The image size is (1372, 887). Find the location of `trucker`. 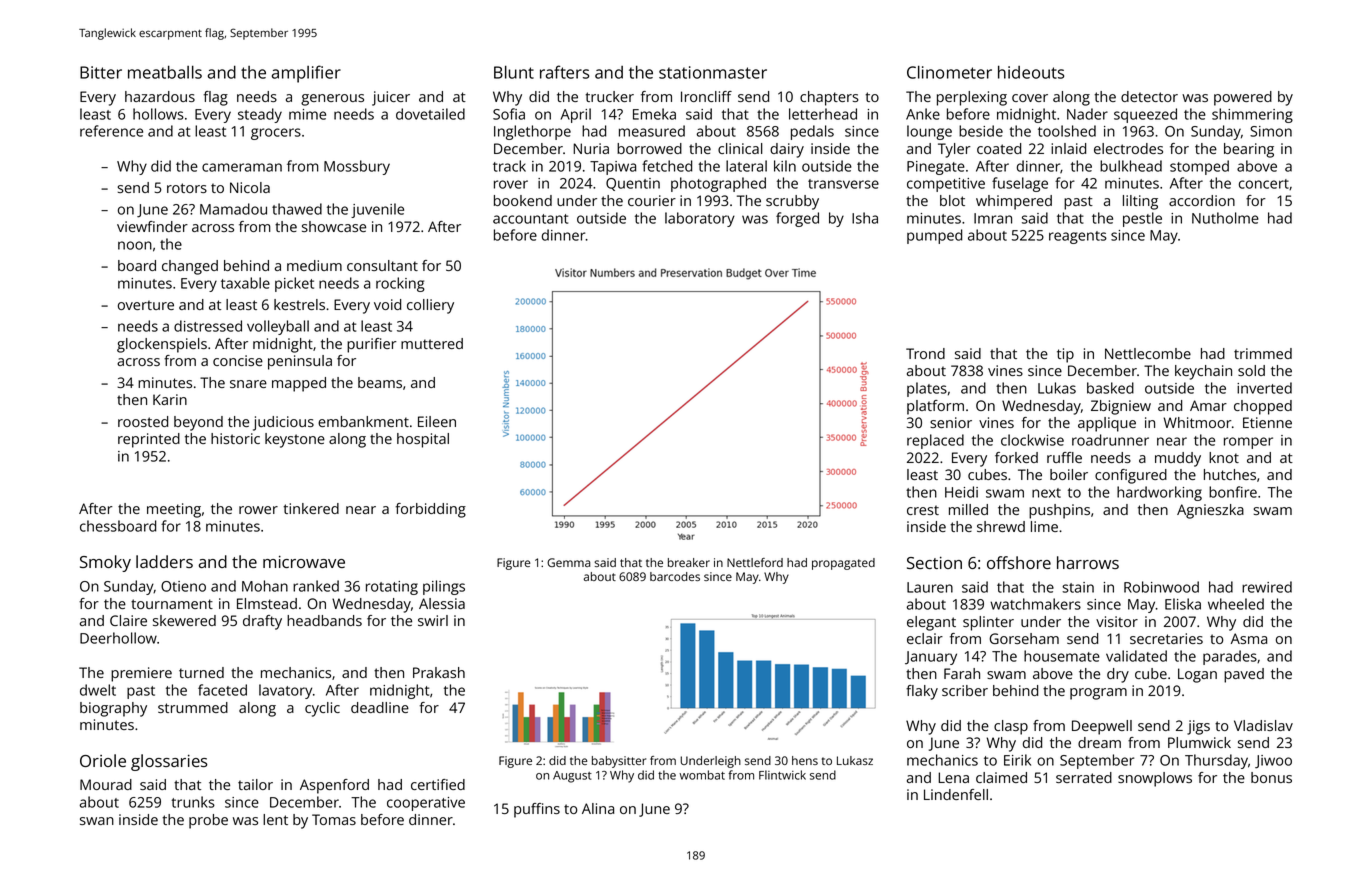

trucker is located at coordinates (609, 96).
